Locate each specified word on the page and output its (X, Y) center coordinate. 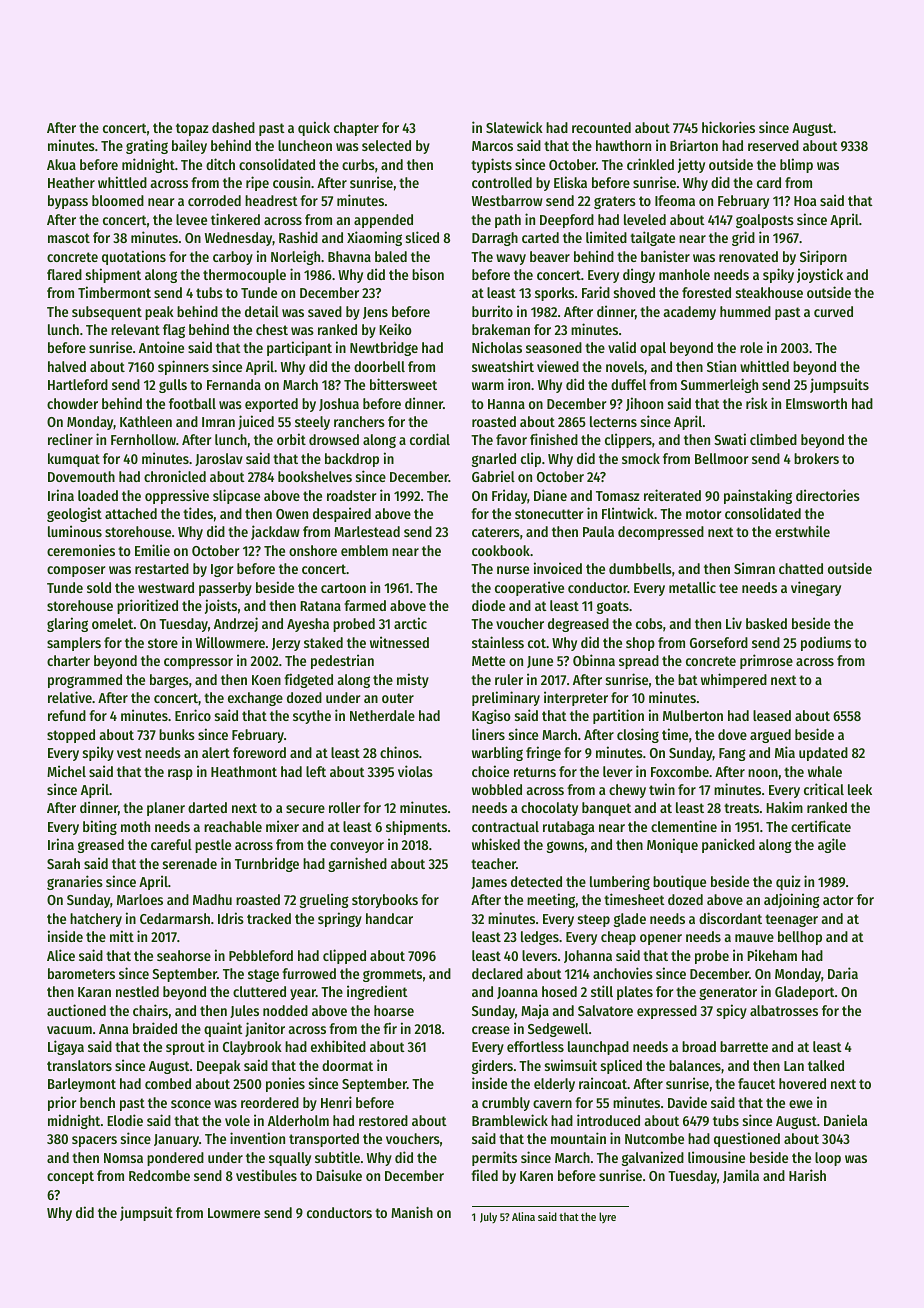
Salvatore (605, 1010)
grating (147, 146)
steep (594, 920)
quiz (788, 882)
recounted (601, 127)
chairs (150, 1010)
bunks (177, 734)
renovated (748, 256)
